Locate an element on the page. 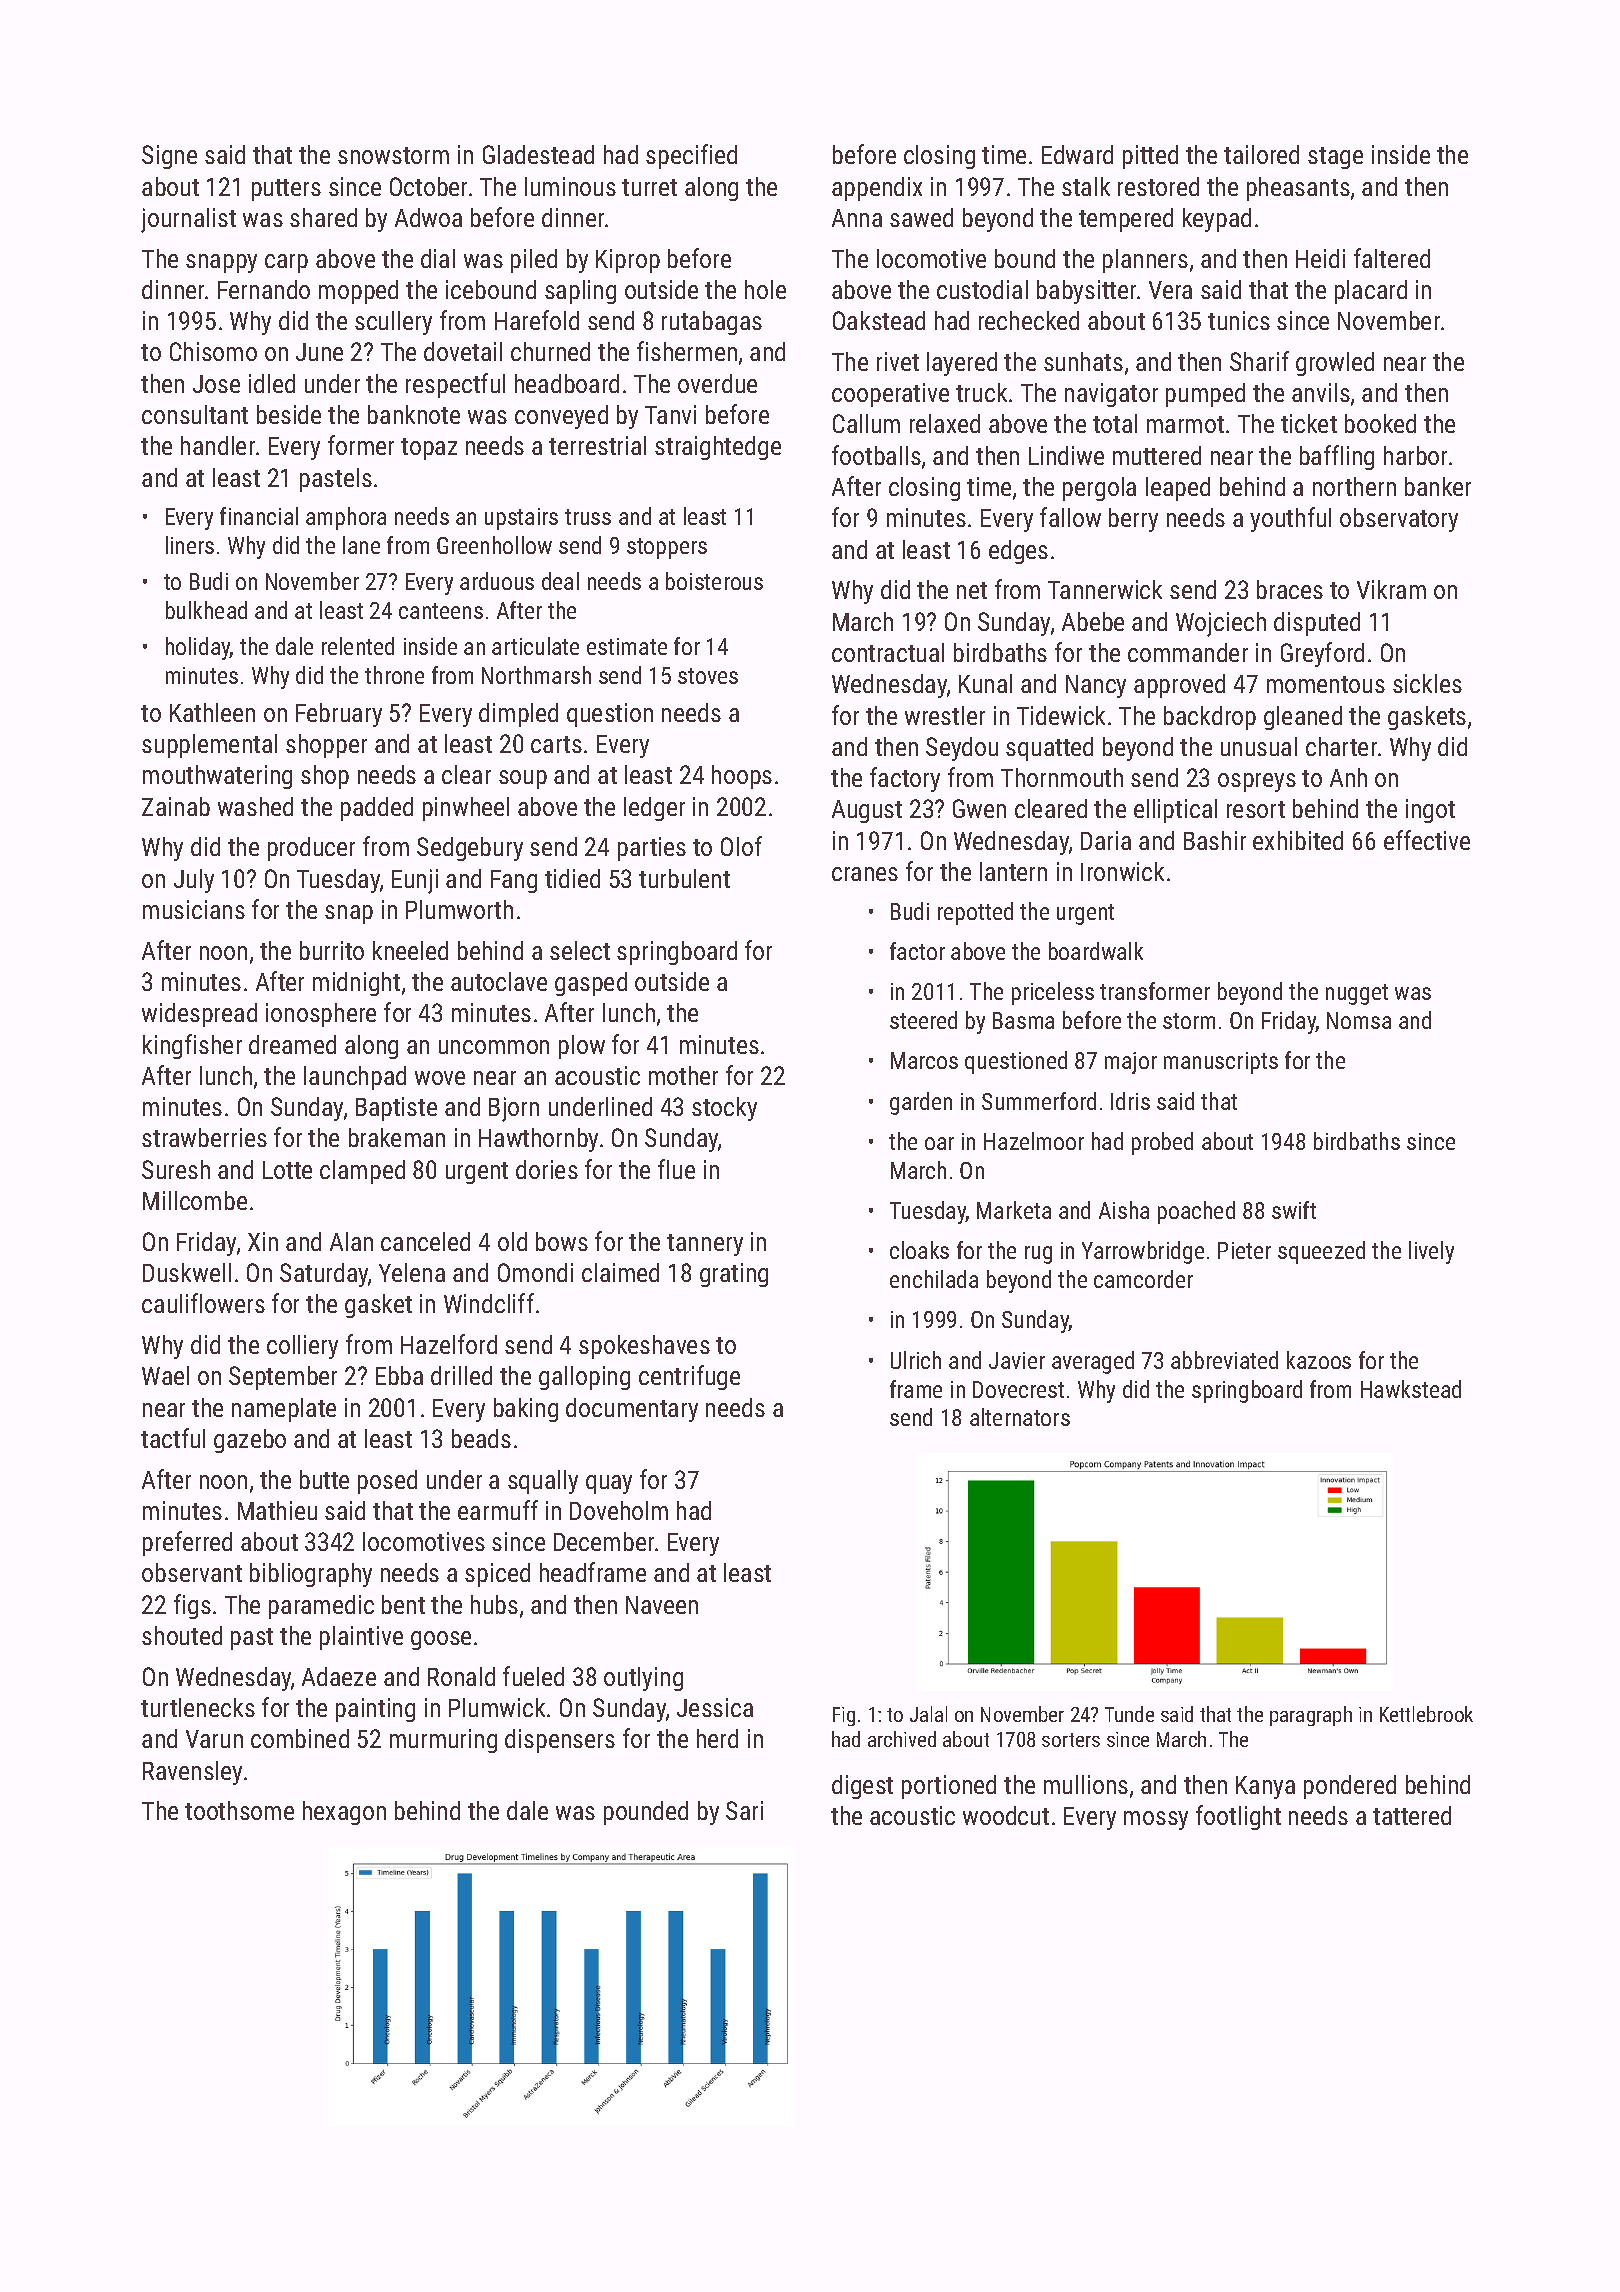  pounded is located at coordinates (646, 1813).
